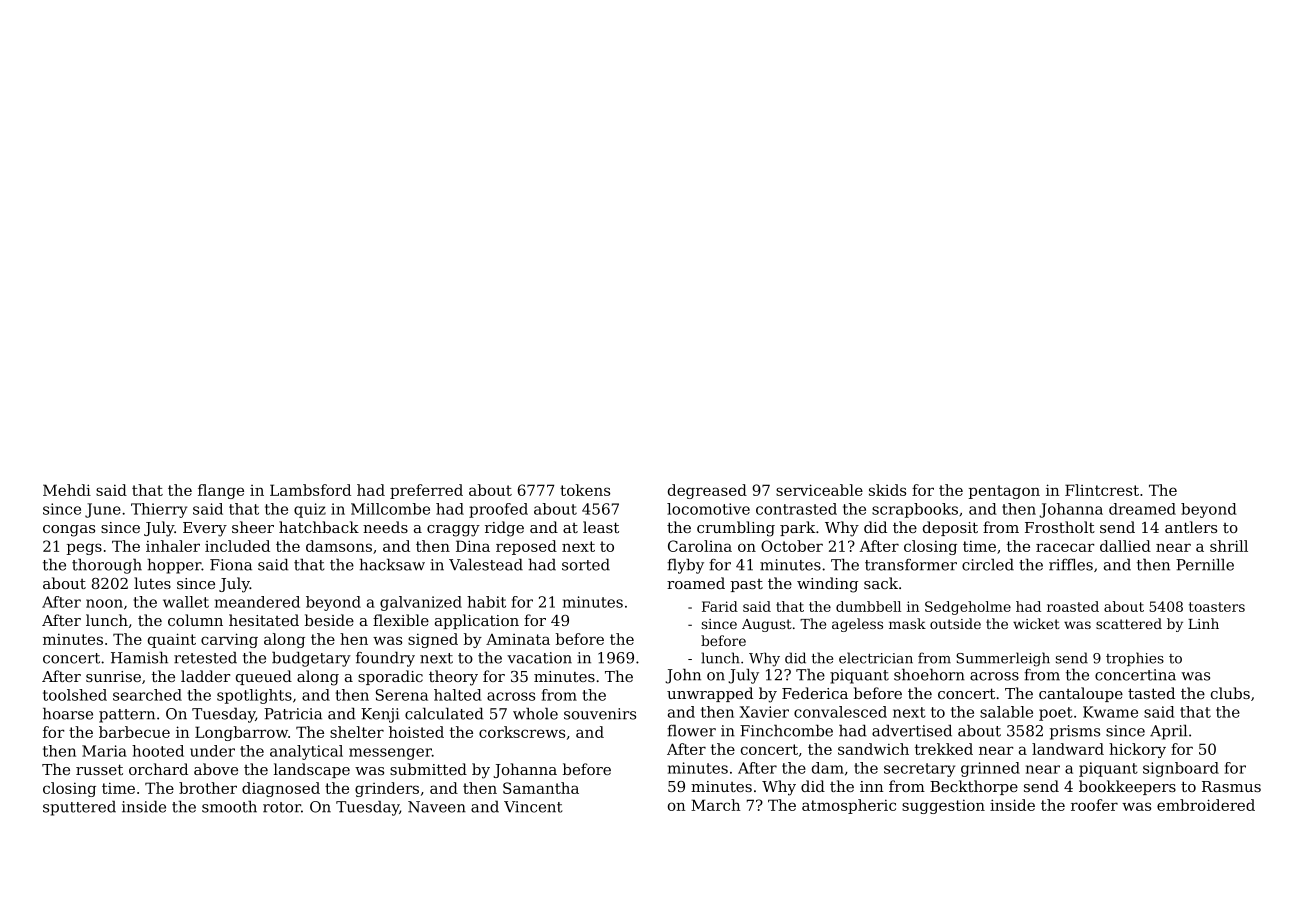 Image resolution: width=1308 pixels, height=924 pixels. I want to click on Lambsford, so click(310, 490).
